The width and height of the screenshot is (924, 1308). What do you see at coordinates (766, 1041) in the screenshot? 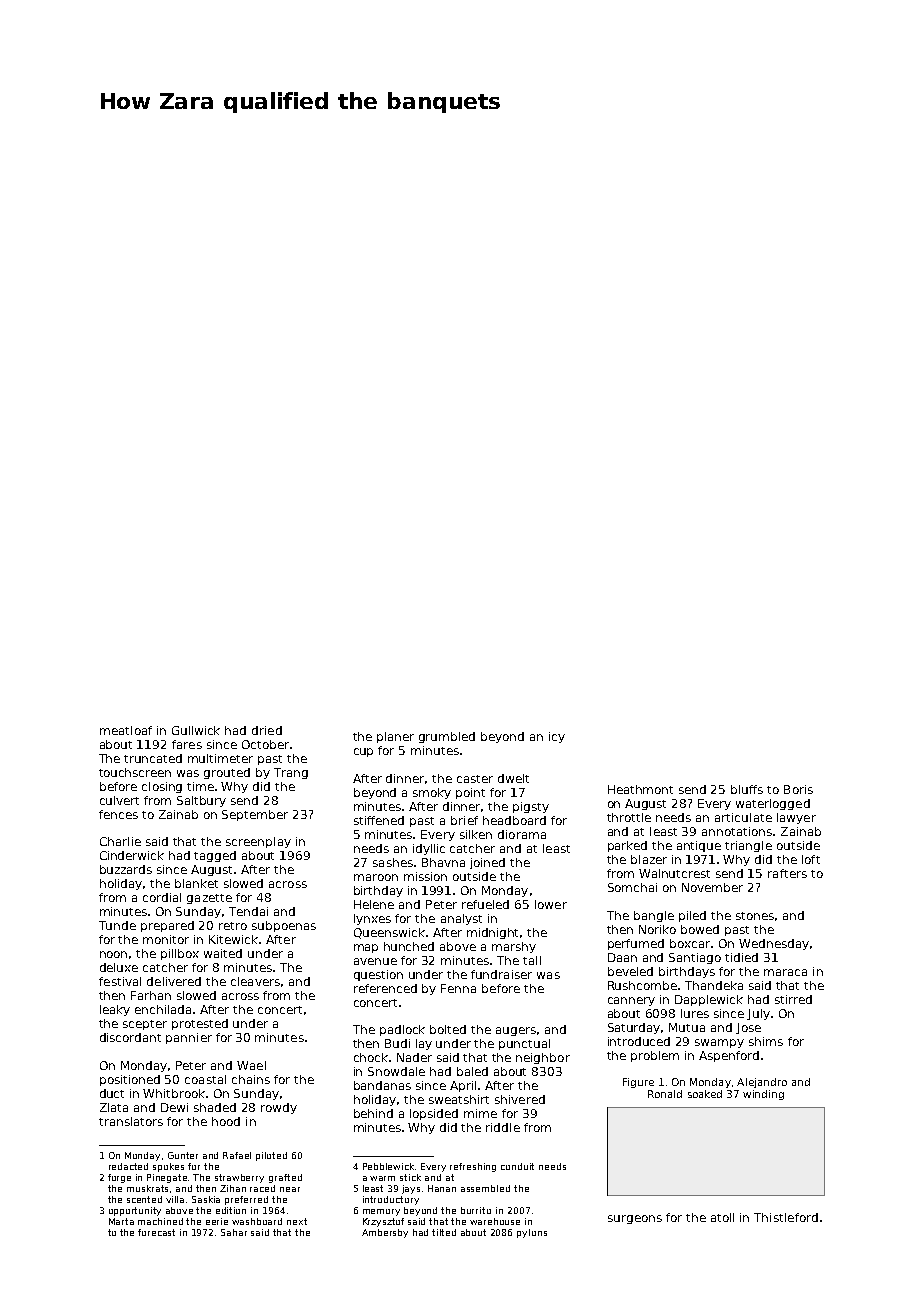
I see `shims` at bounding box center [766, 1041].
